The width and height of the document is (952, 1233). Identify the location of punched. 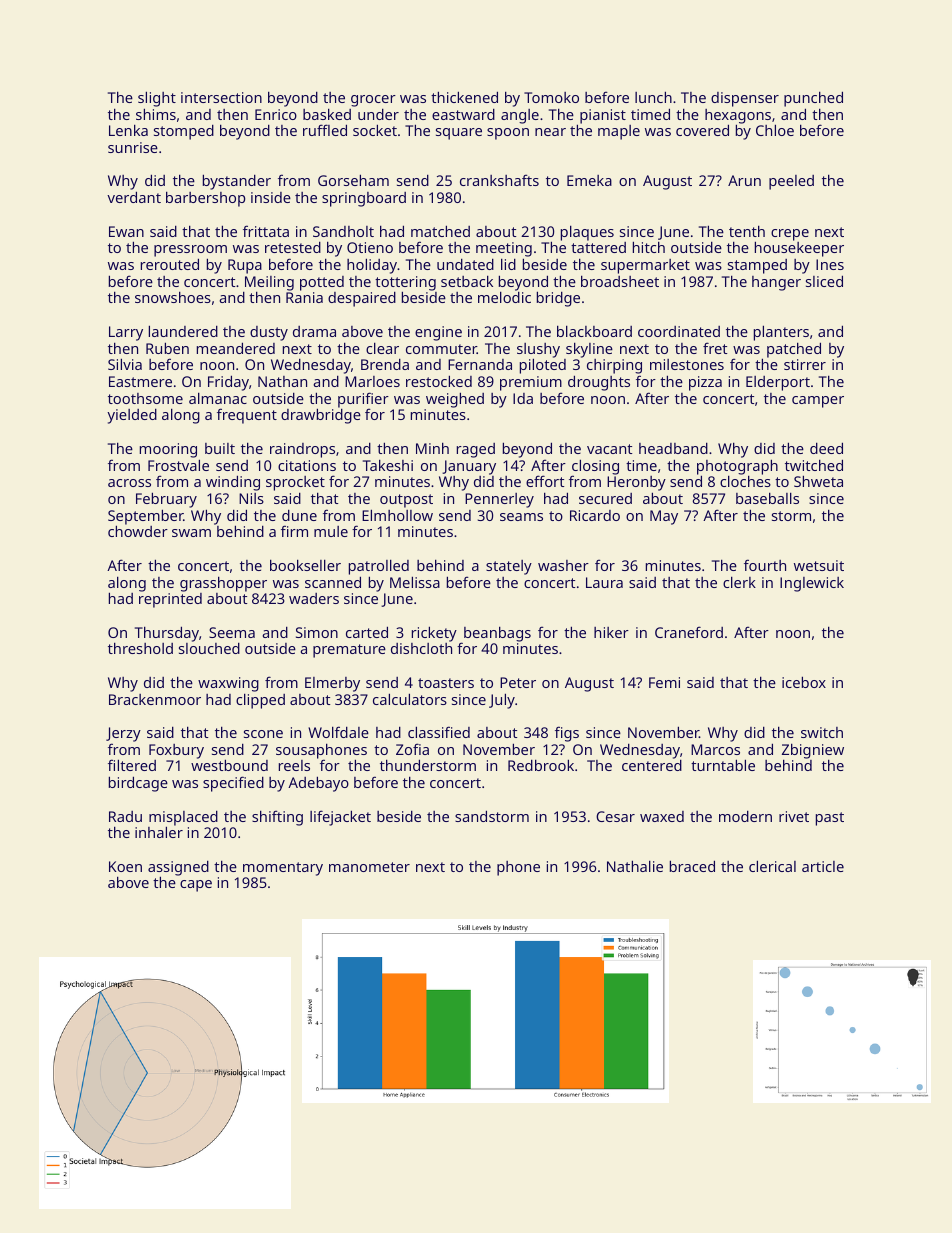
(813, 99).
